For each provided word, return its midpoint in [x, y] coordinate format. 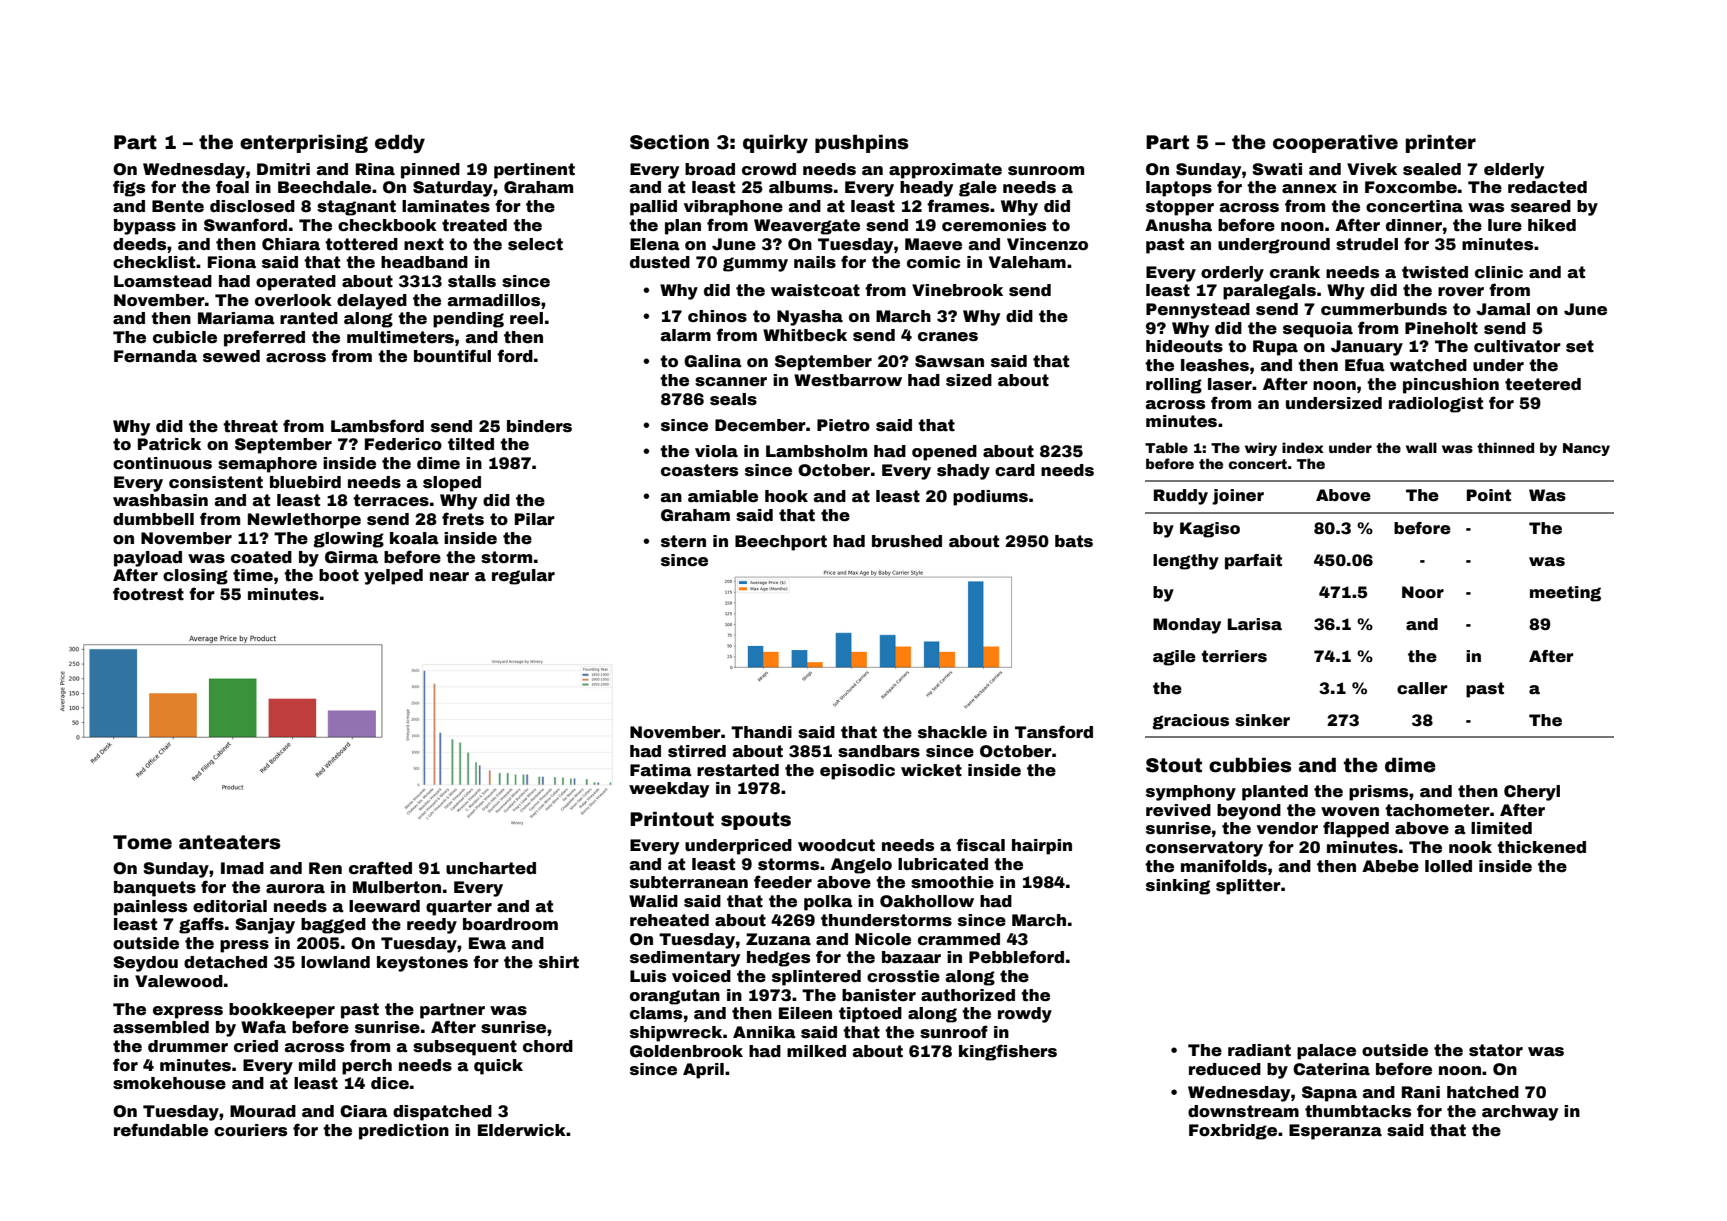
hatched [1483, 1092]
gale [978, 189]
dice [390, 1083]
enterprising [304, 143]
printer [1441, 143]
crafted [380, 868]
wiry [1261, 449]
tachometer [1437, 810]
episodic [857, 772]
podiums [990, 498]
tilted [471, 444]
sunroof [954, 1032]
